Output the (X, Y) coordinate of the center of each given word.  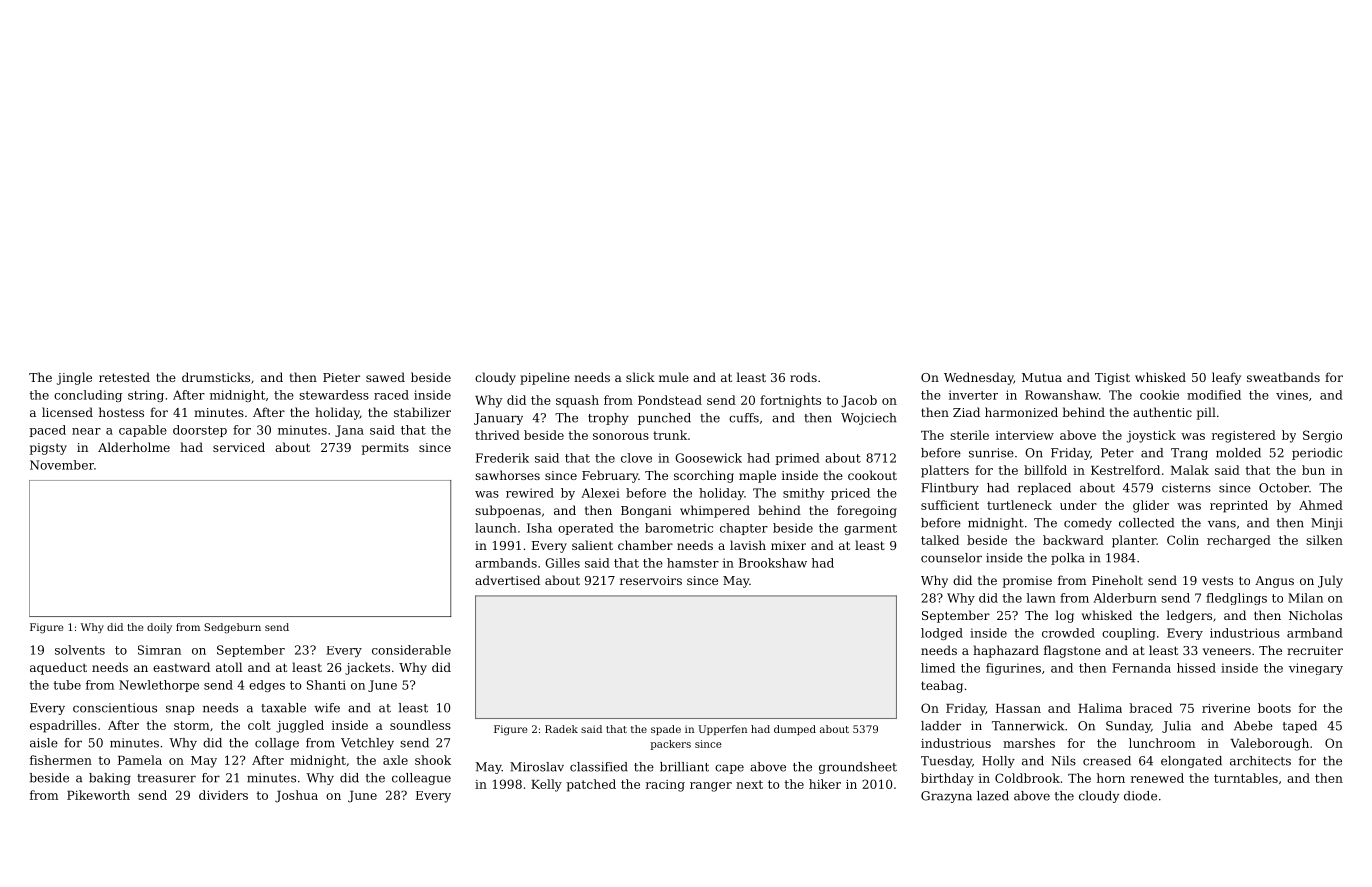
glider (1151, 506)
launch (496, 528)
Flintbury (950, 489)
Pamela (140, 760)
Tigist (1112, 379)
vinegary (1316, 669)
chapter (744, 529)
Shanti (326, 685)
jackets (367, 668)
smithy (804, 494)
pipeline (545, 378)
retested (124, 377)
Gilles (562, 563)
